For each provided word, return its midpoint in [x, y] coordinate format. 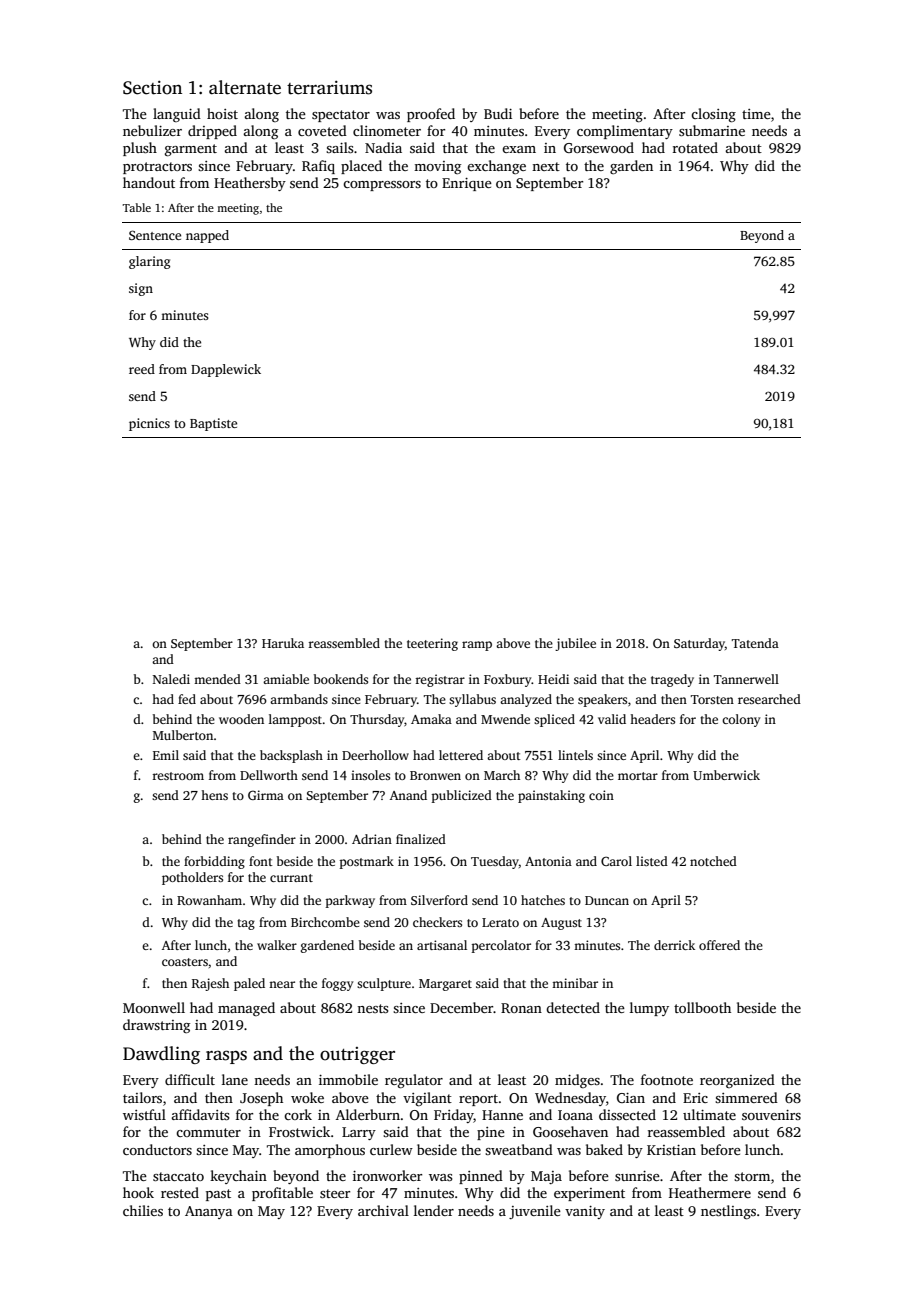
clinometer [387, 130]
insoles [370, 775]
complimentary [625, 132]
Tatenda [755, 643]
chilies [143, 1210]
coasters [185, 962]
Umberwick [726, 775]
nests [372, 1008]
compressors [382, 186]
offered [719, 945]
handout [149, 182]
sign [141, 289]
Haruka [283, 643]
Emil [166, 755]
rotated [695, 147]
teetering [432, 644]
